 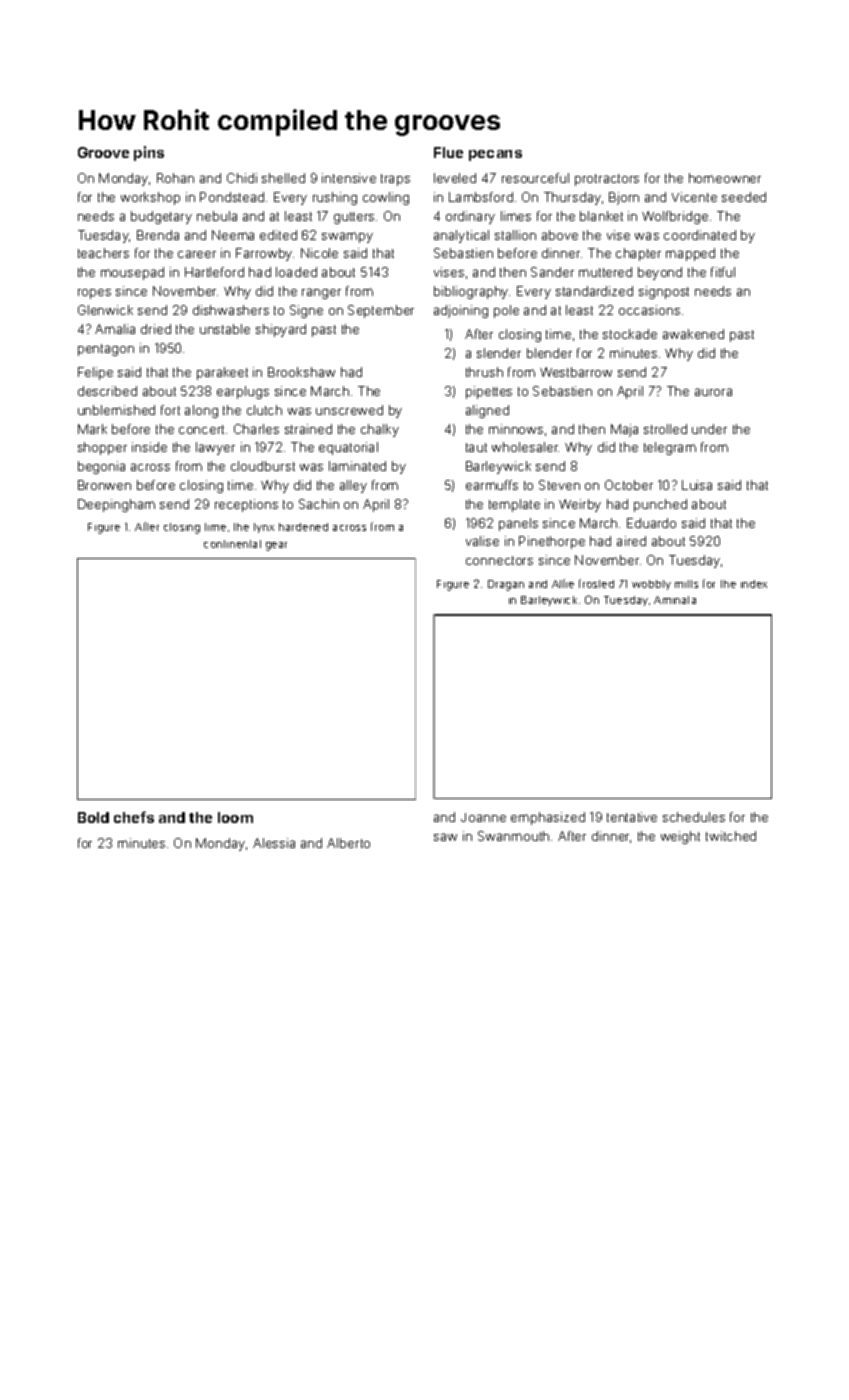 I want to click on parakeet, so click(x=222, y=373).
